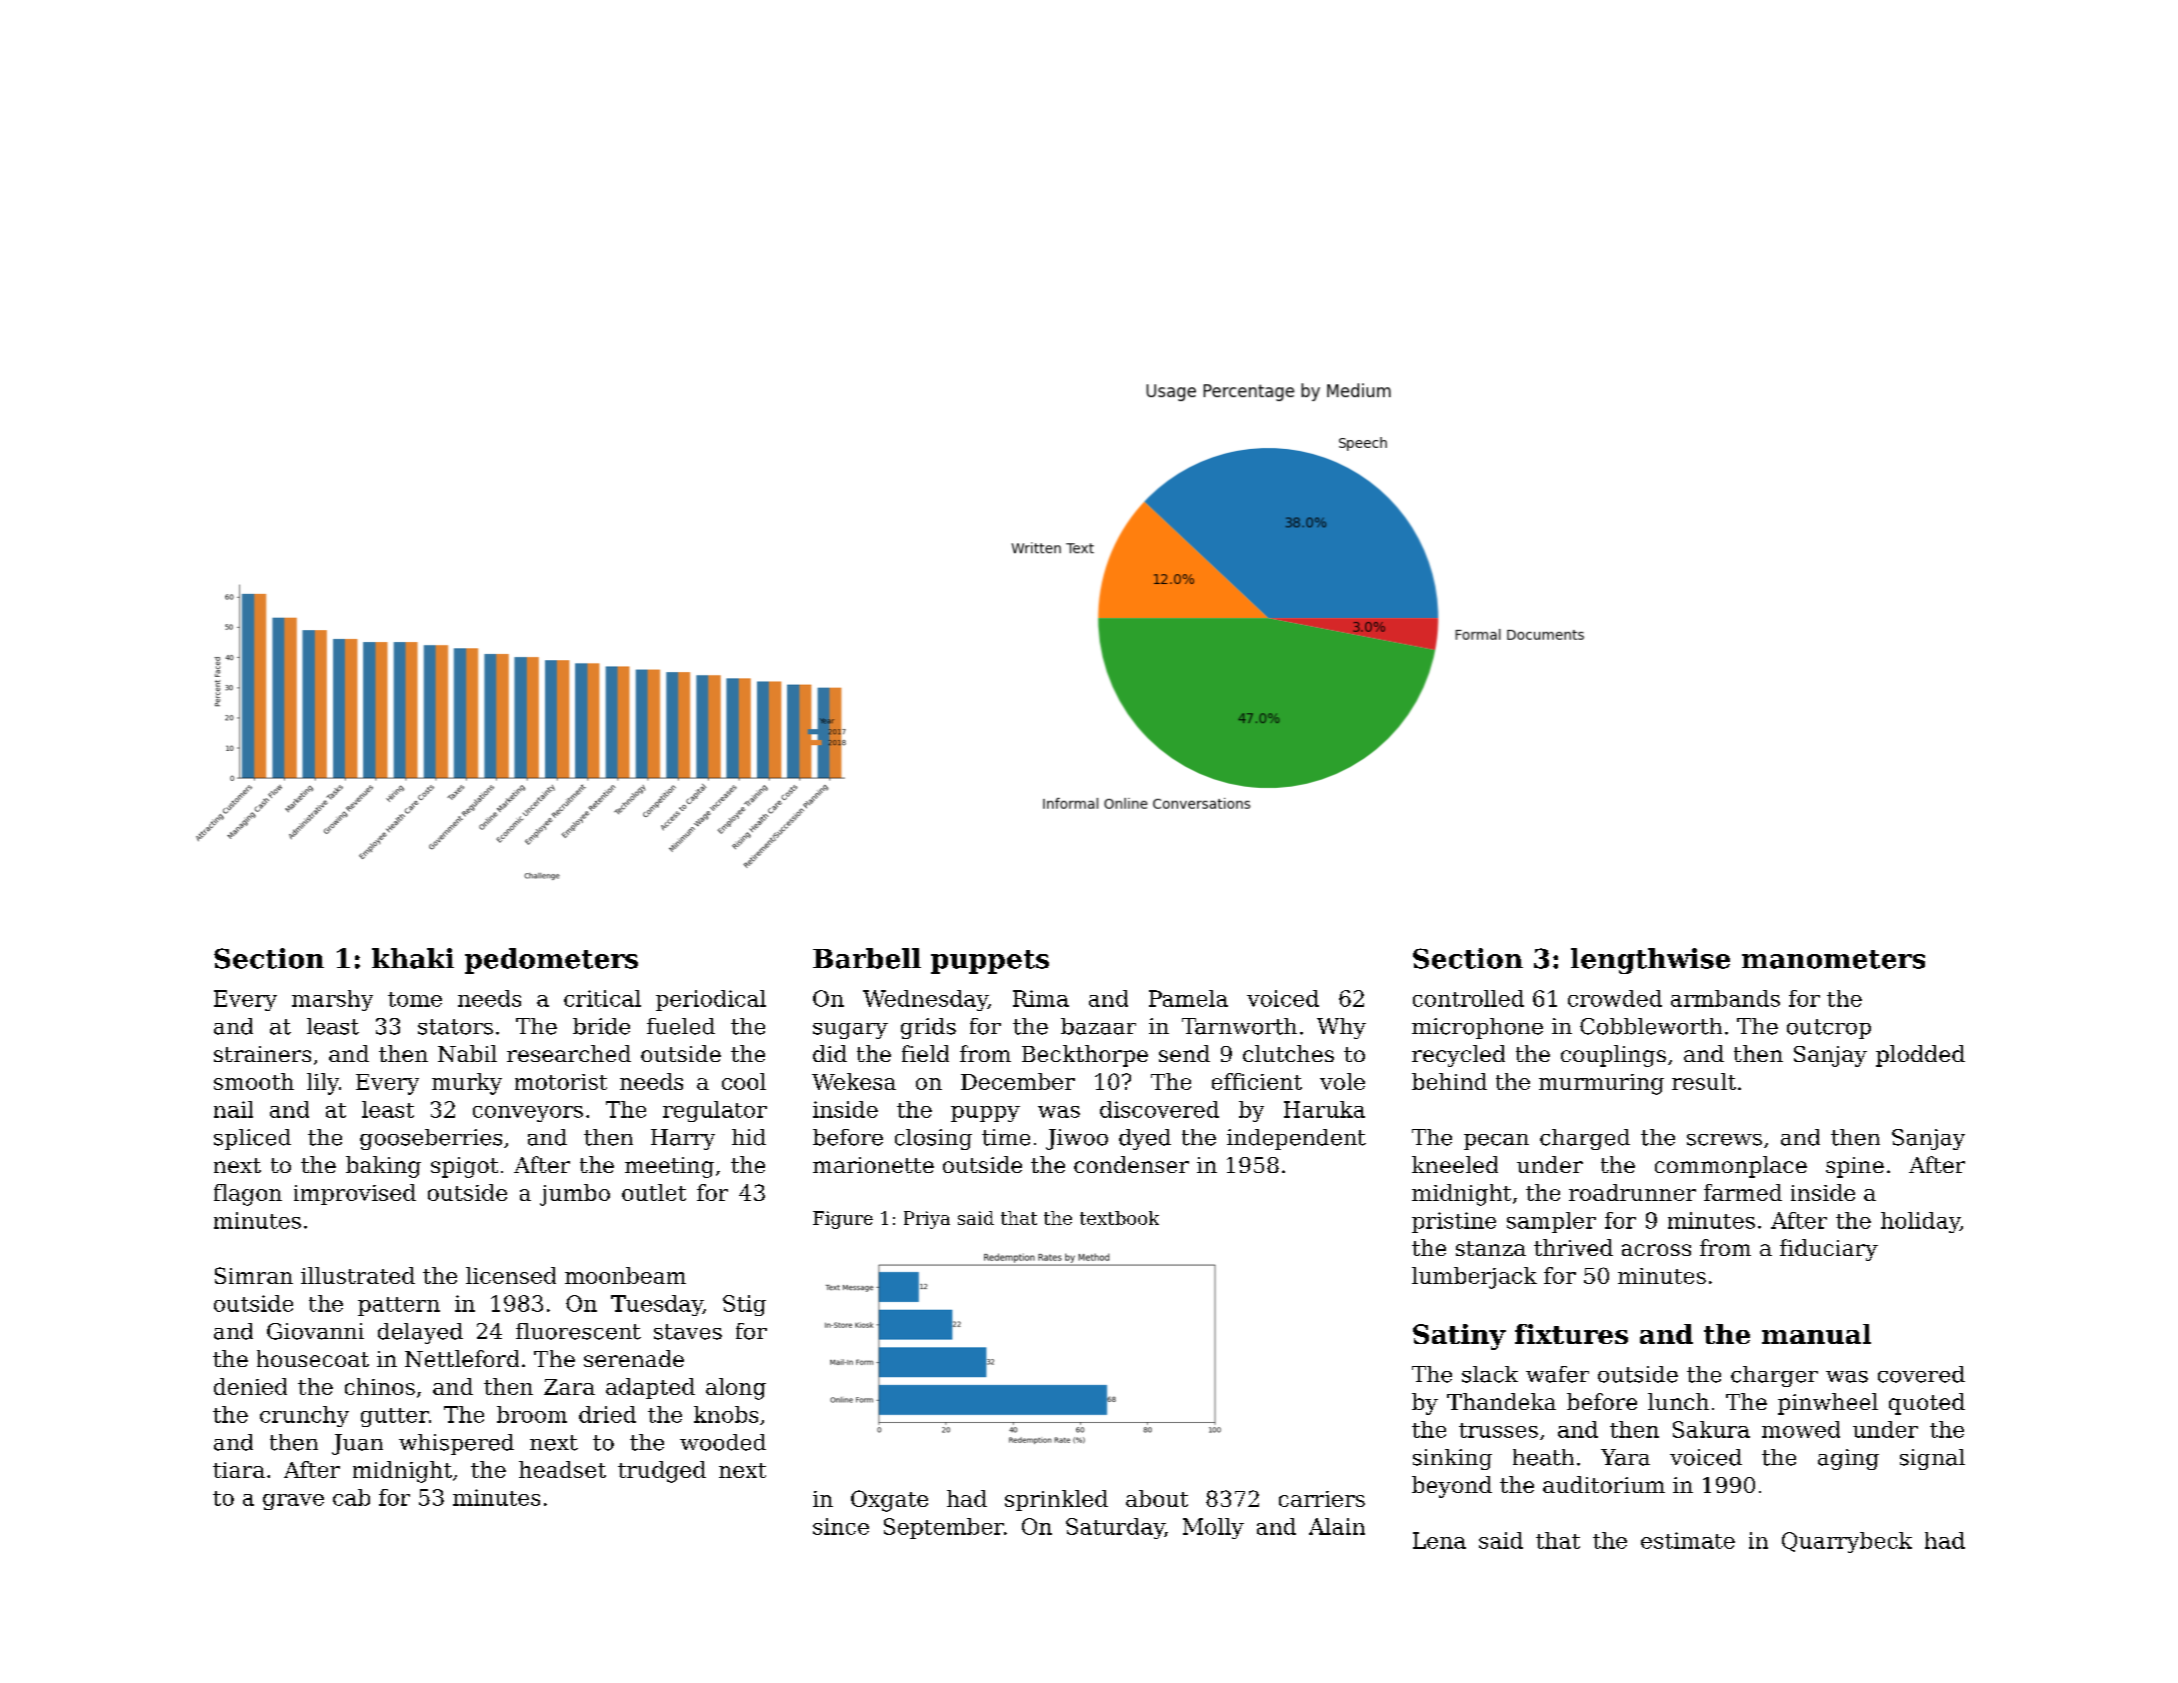 The height and width of the document is (1683, 2178). I want to click on bride, so click(601, 1026).
